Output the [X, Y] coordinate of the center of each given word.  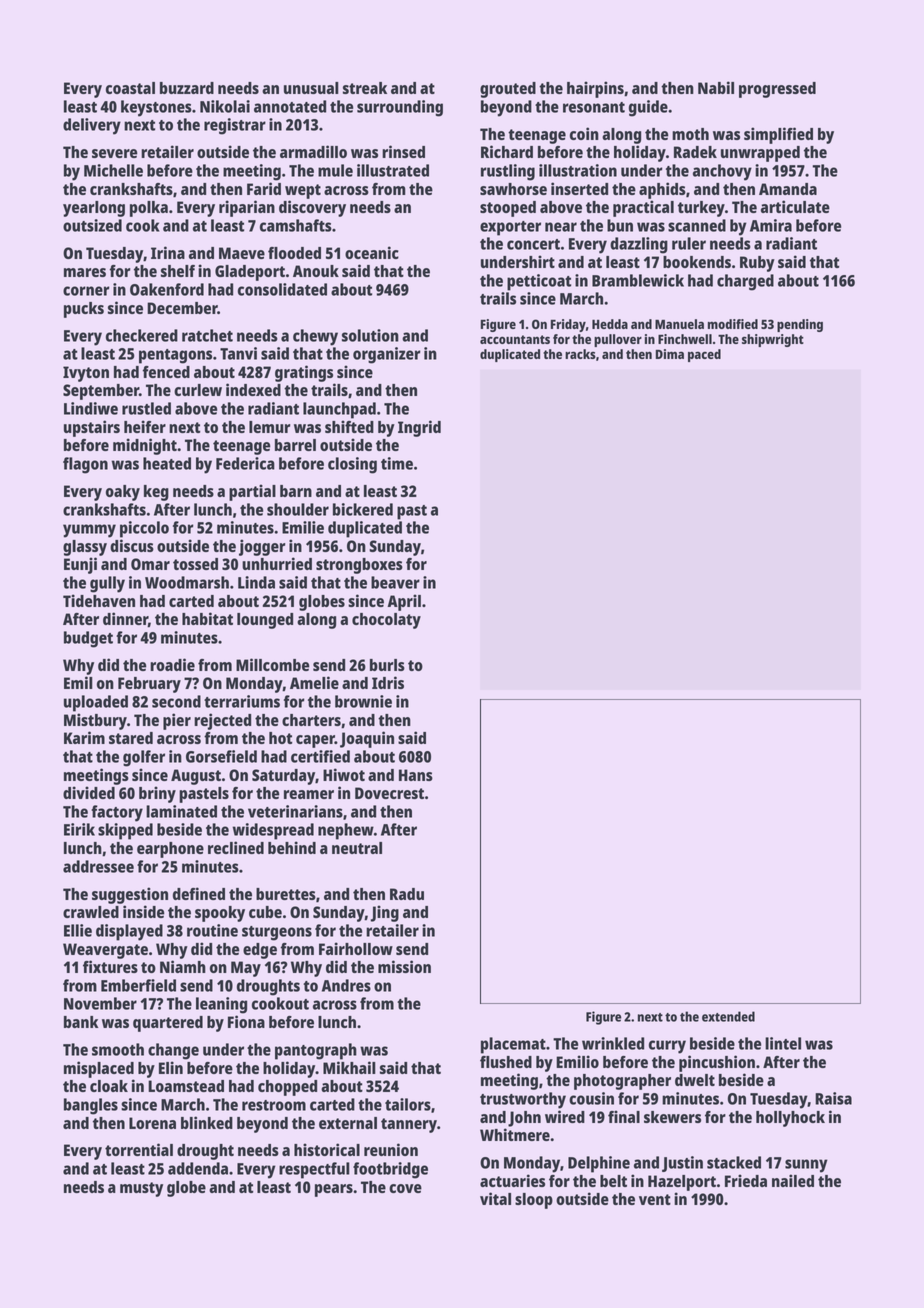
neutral [357, 848]
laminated [181, 811]
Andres [346, 985]
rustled [146, 408]
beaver [395, 582]
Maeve [242, 253]
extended [728, 1016]
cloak [109, 1086]
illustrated [393, 170]
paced [704, 355]
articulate [795, 206]
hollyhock [790, 1119]
